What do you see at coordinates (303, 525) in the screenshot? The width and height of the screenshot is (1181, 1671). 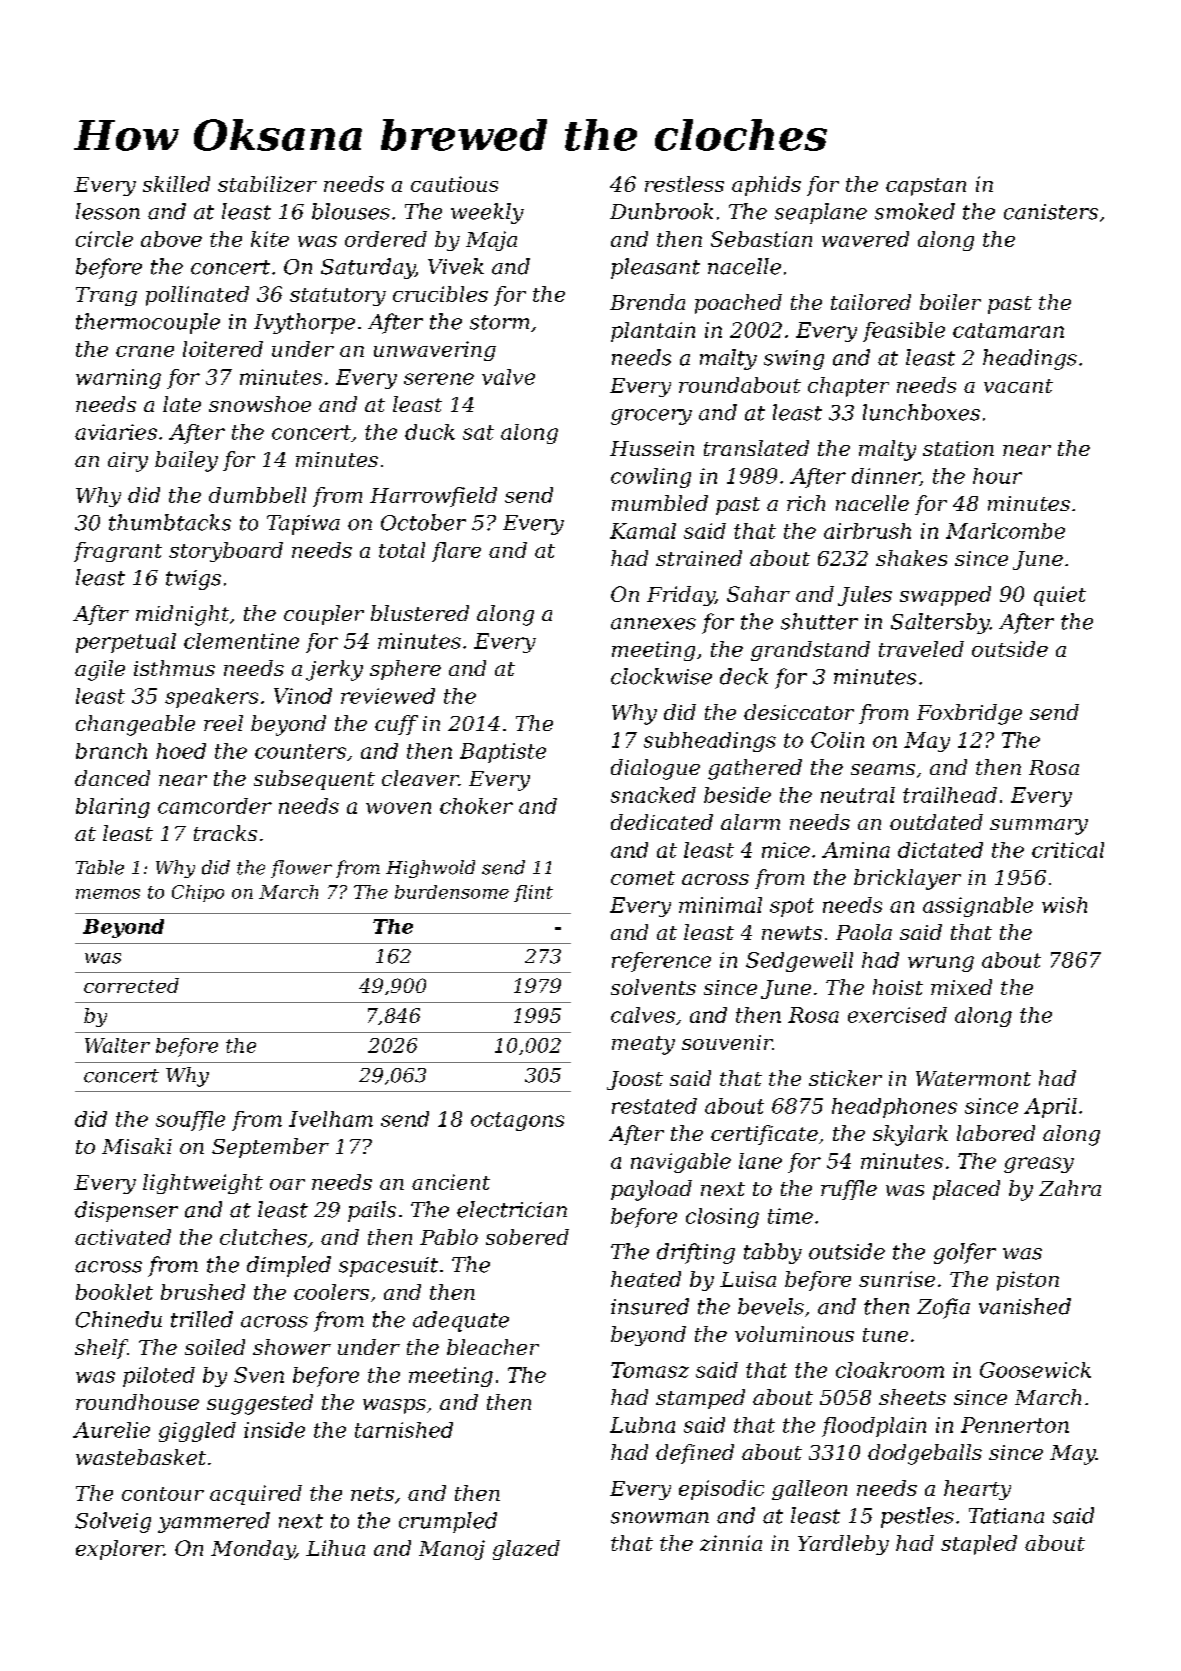 I see `Tapiwa` at bounding box center [303, 525].
